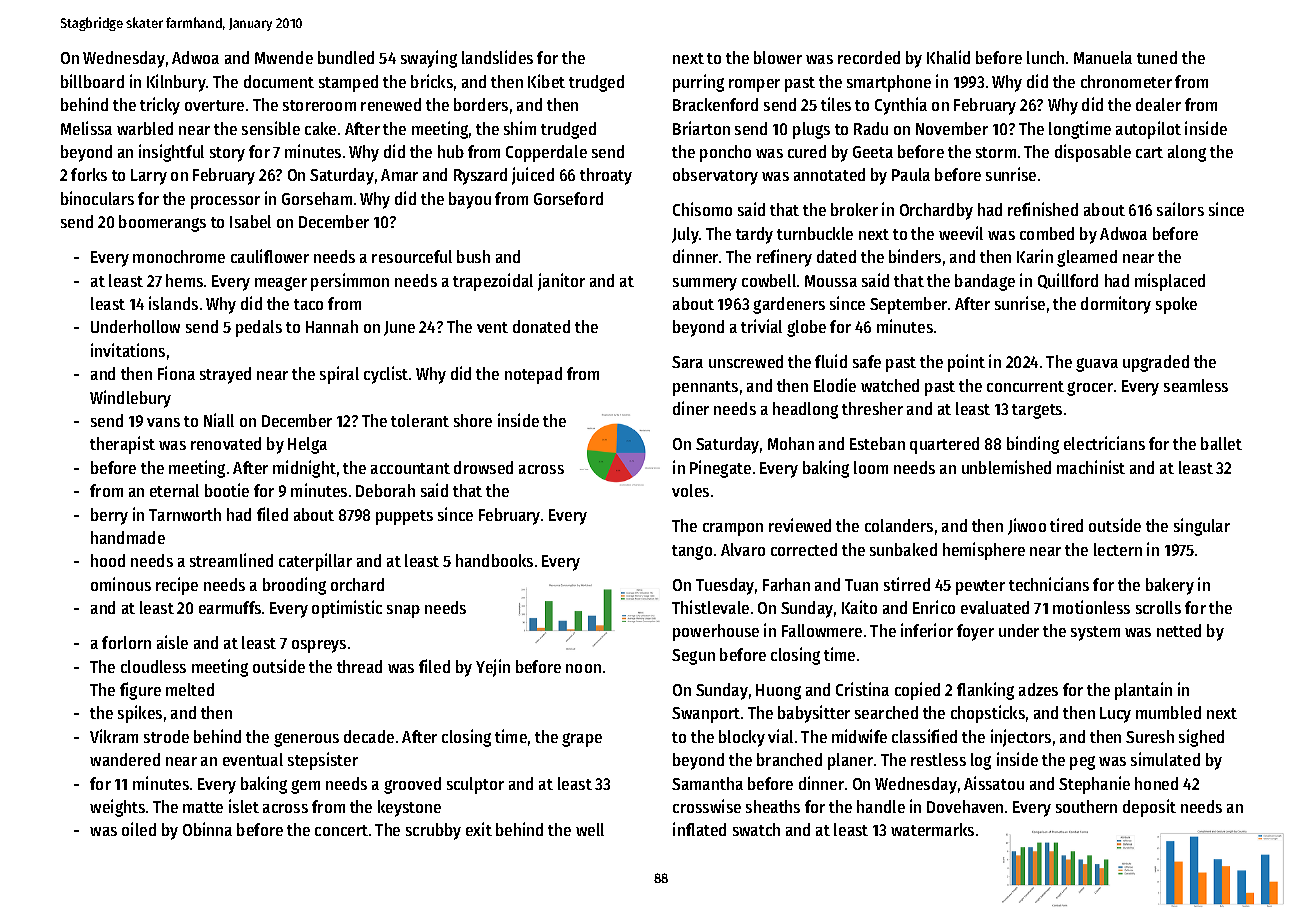  Describe the element at coordinates (139, 829) in the screenshot. I see `oiled` at that location.
